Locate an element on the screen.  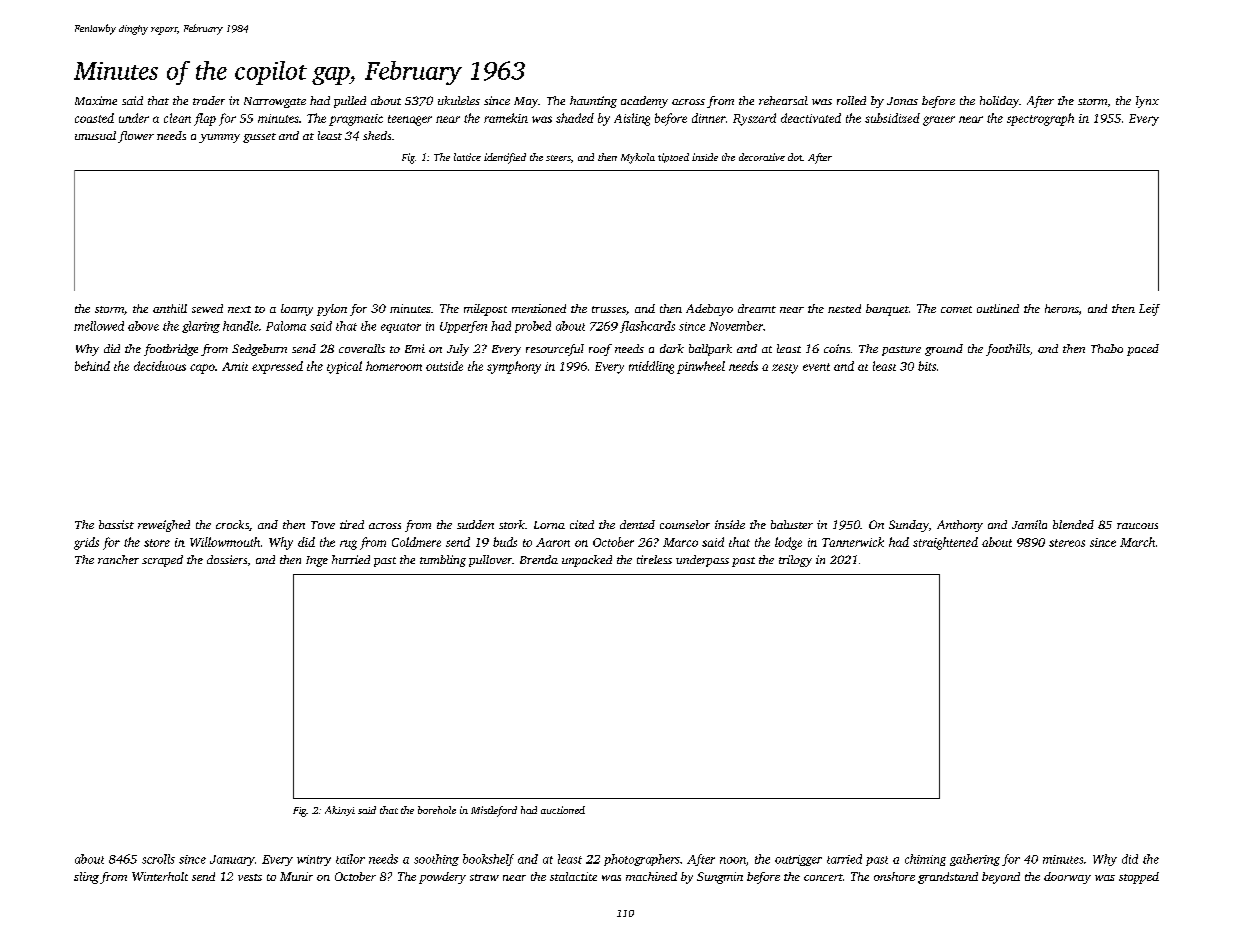
straightened is located at coordinates (945, 543).
